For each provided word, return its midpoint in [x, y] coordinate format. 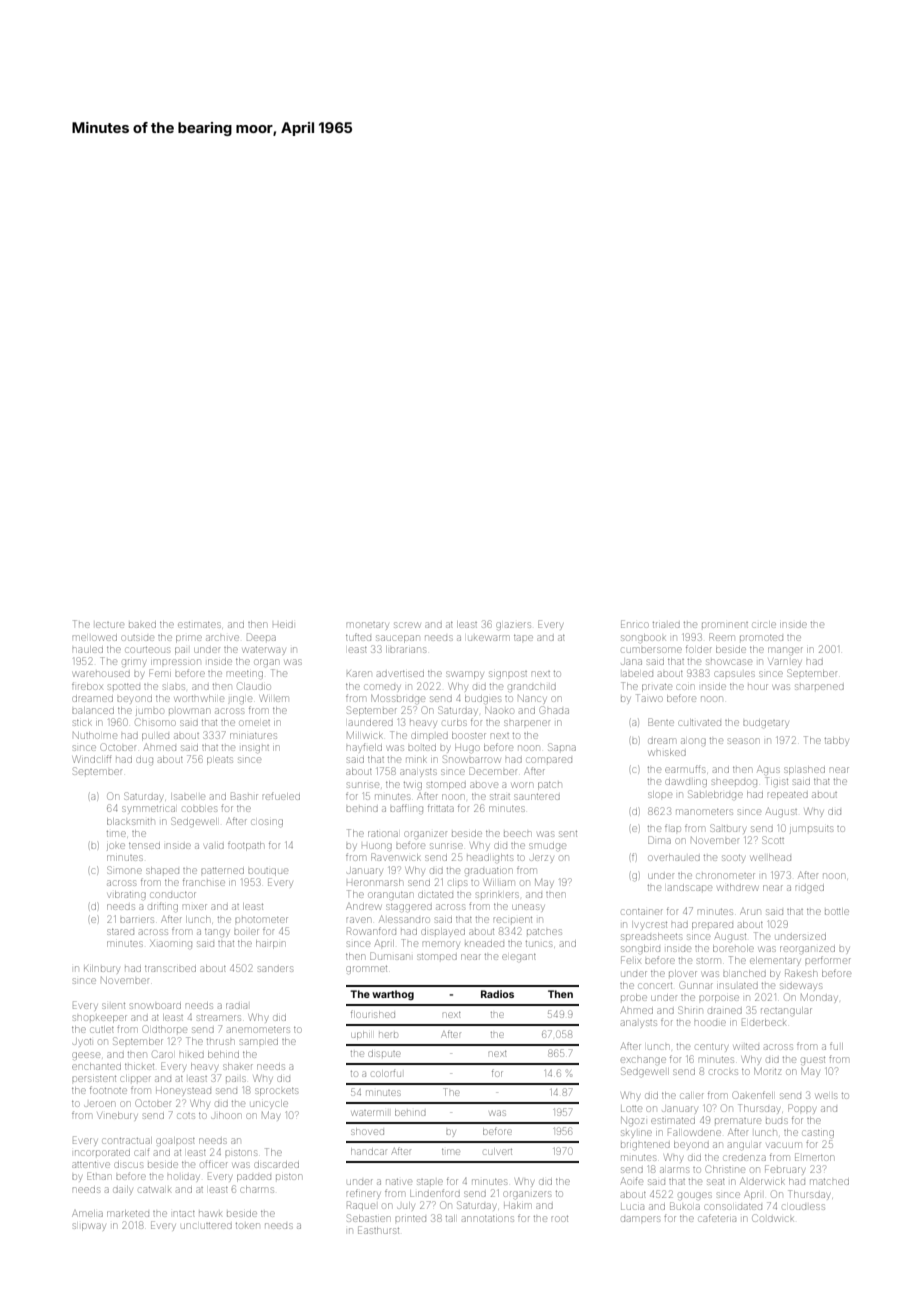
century [712, 1048]
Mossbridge [398, 699]
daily [123, 1190]
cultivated [700, 722]
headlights [490, 858]
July [406, 1206]
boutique [268, 871]
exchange [644, 1060]
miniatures [253, 736]
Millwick [365, 735]
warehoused [101, 674]
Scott [773, 840]
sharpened [819, 687]
